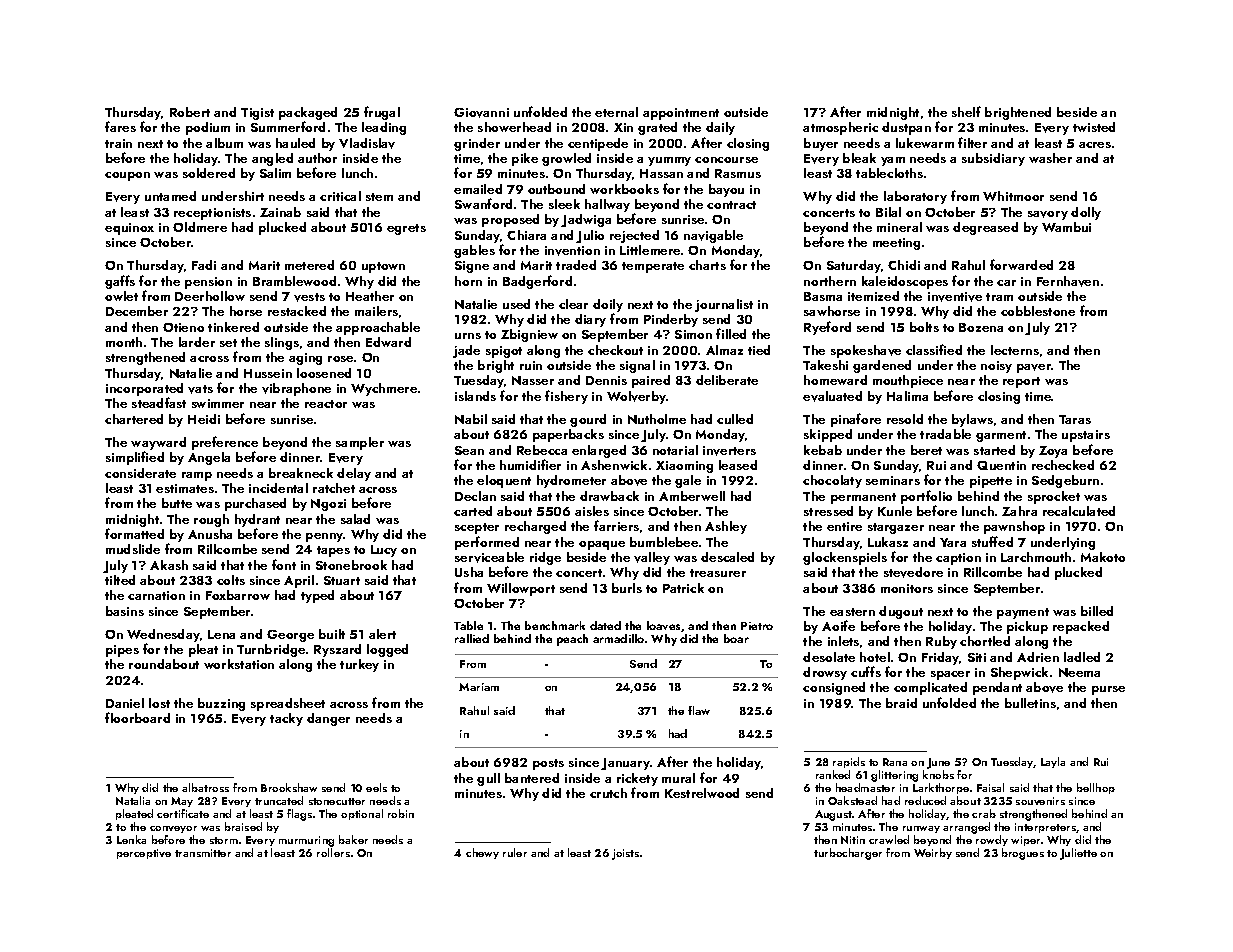 This screenshot has width=1233, height=952. I want to click on showerhead, so click(514, 127).
